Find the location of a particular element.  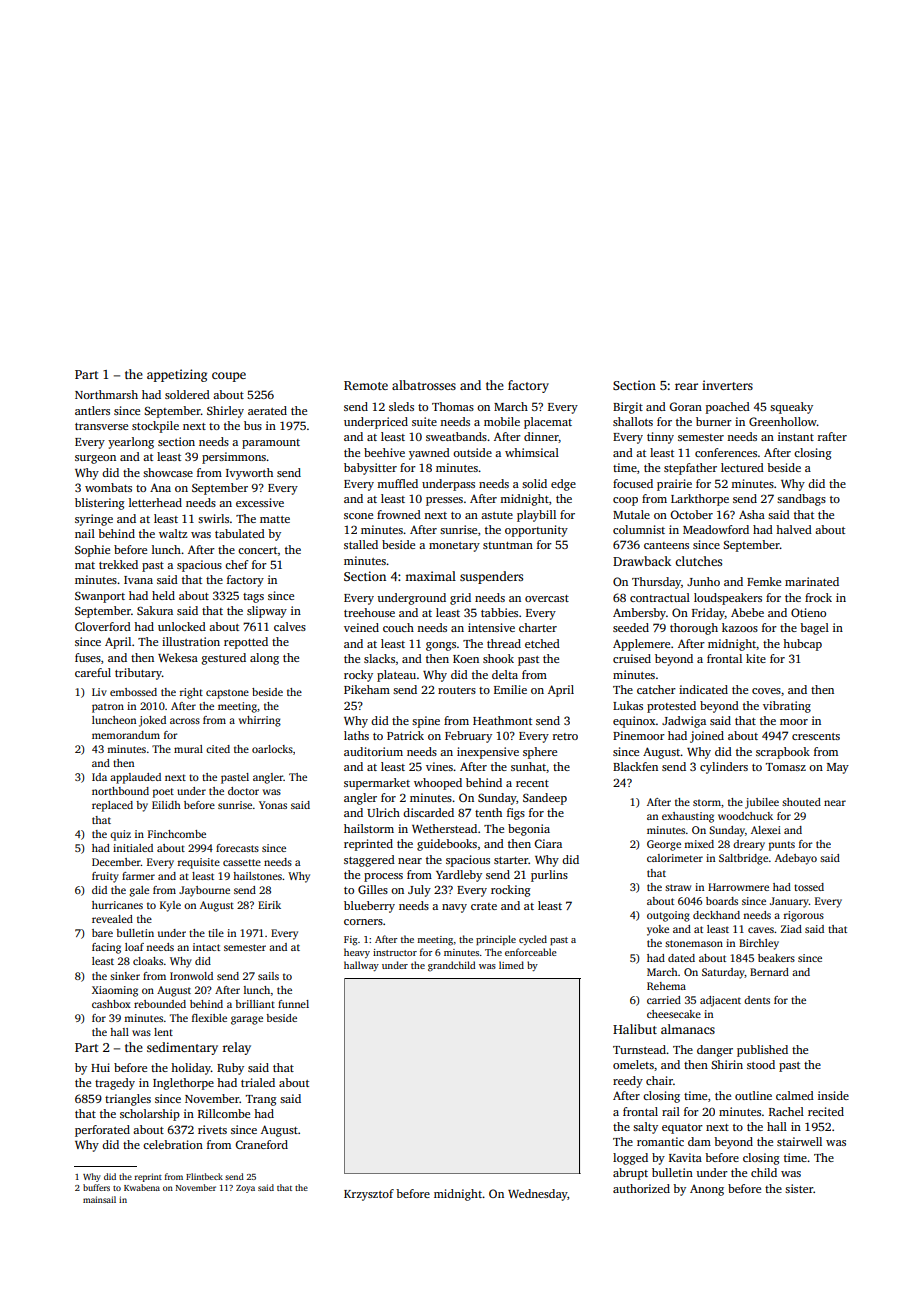

forecasts is located at coordinates (237, 848).
